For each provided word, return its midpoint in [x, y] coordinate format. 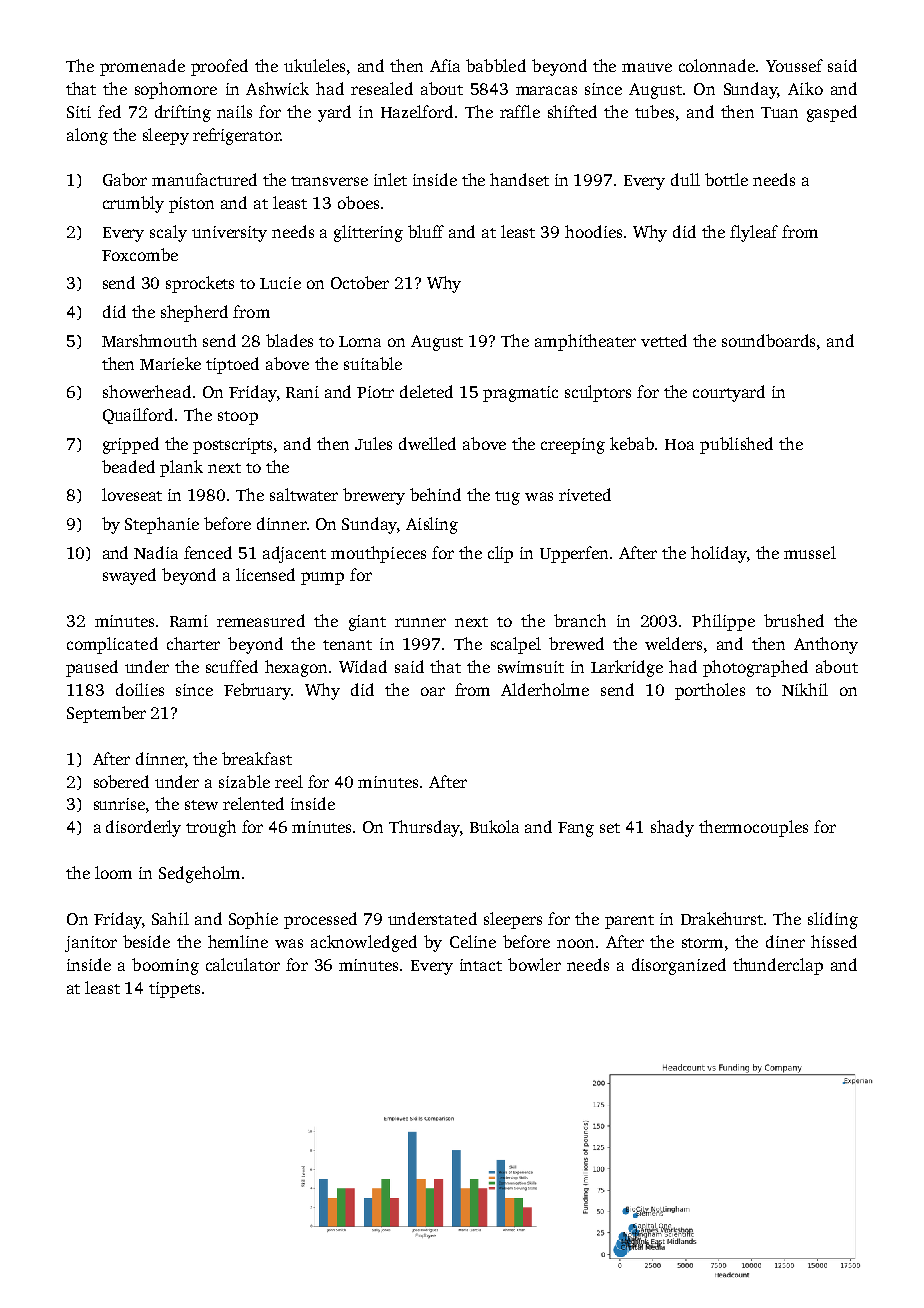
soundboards [768, 340]
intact [481, 965]
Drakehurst [722, 918]
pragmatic [520, 394]
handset [519, 179]
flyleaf [754, 233]
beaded [128, 466]
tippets [174, 990]
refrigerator [236, 136]
